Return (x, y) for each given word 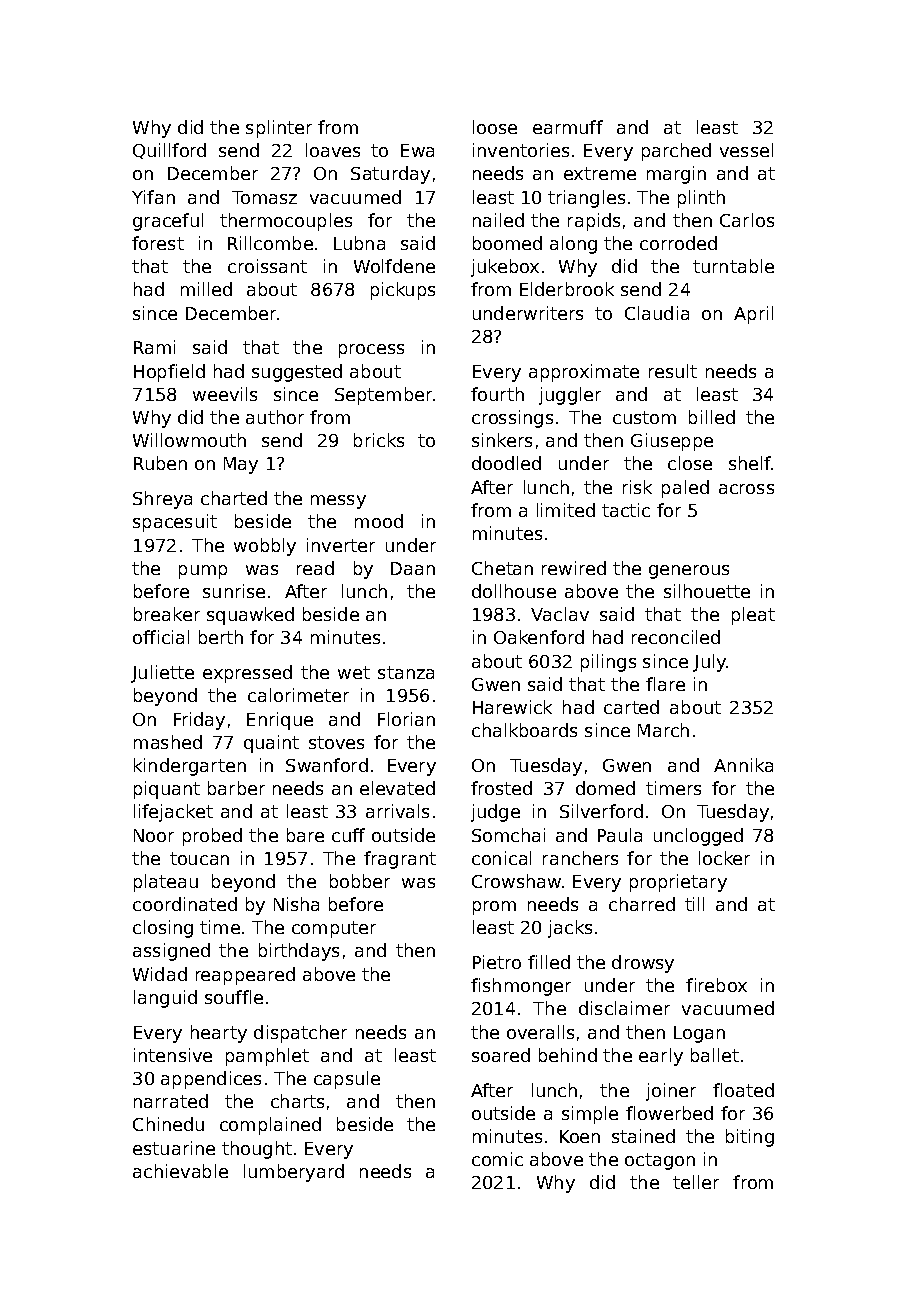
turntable (733, 266)
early (661, 1057)
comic (497, 1159)
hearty (219, 1034)
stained (643, 1136)
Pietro (497, 962)
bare (305, 835)
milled (206, 289)
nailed (498, 220)
